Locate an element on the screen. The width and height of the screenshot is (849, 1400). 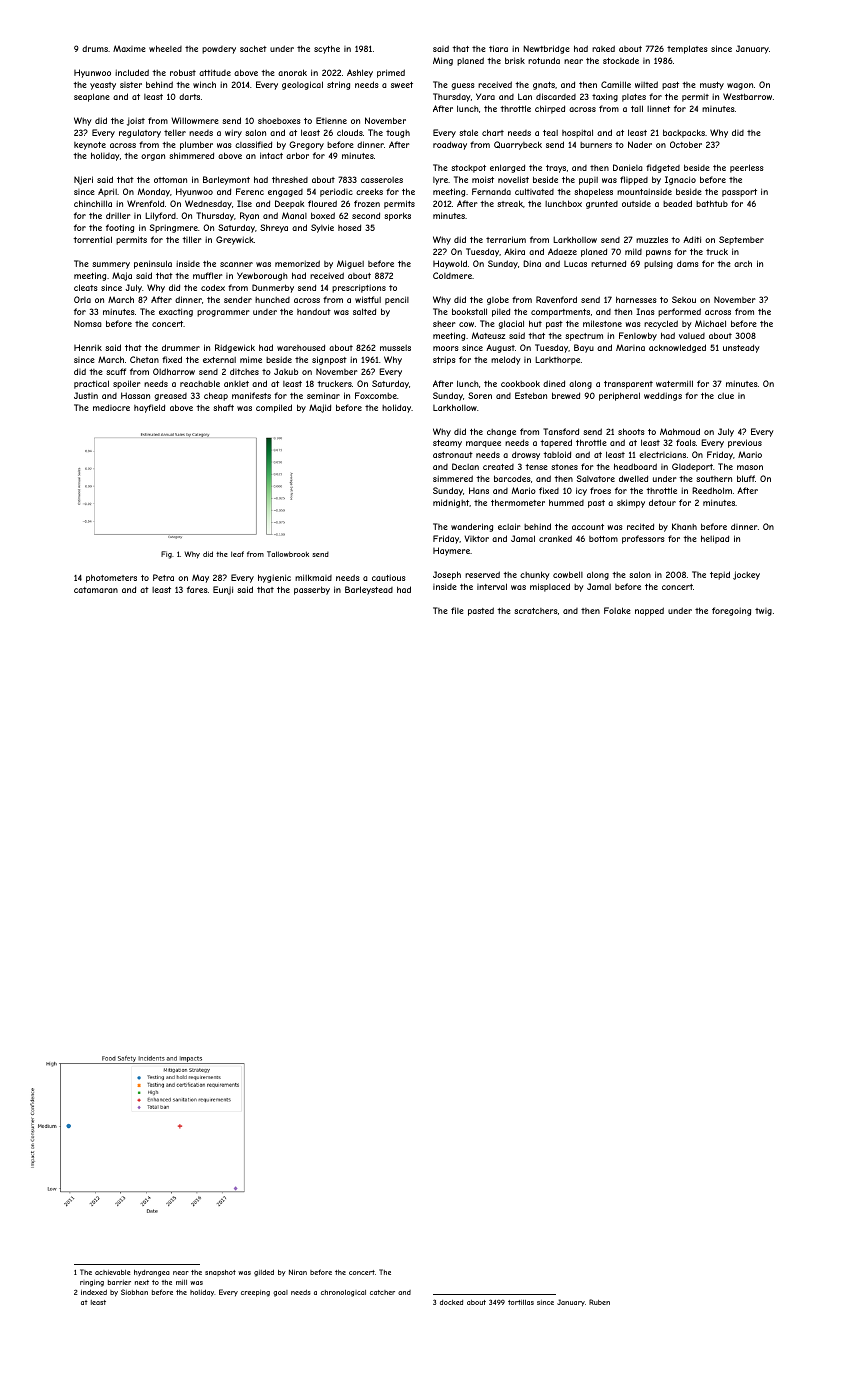
Westbarrow is located at coordinates (747, 96).
